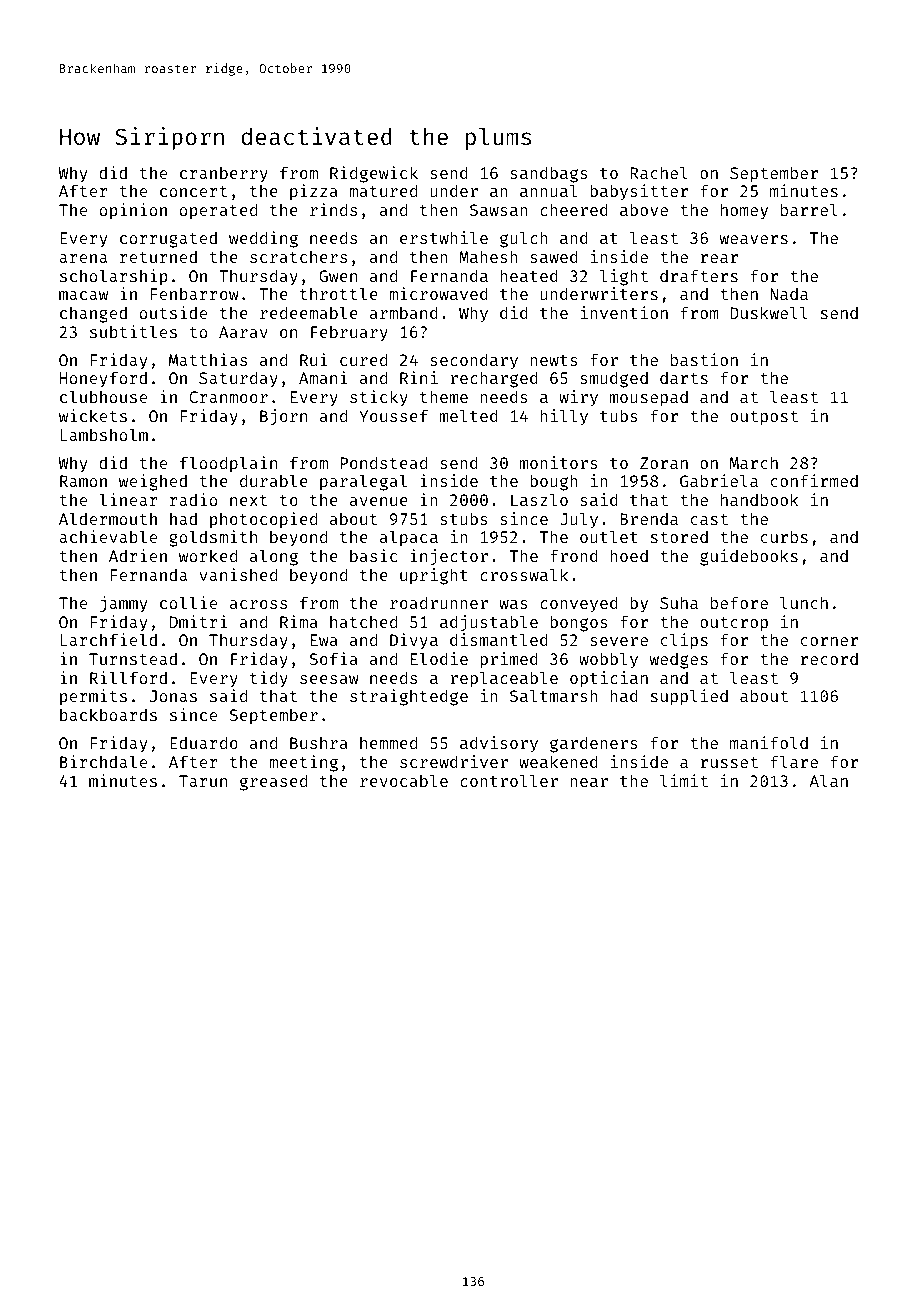  I want to click on invention, so click(624, 312).
